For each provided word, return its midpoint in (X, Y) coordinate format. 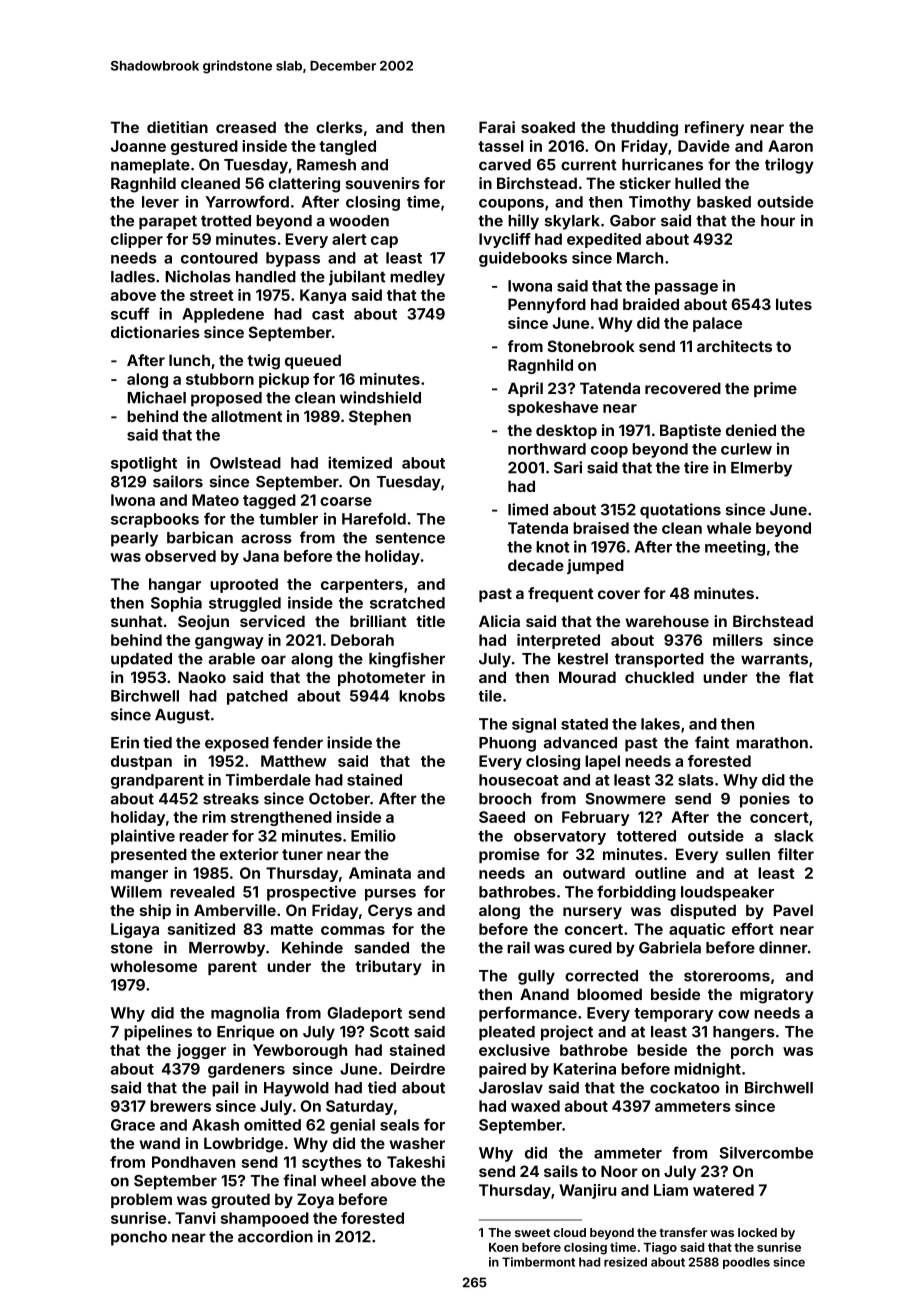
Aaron (790, 146)
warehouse (667, 621)
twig (263, 362)
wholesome (154, 966)
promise (509, 855)
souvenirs (383, 183)
